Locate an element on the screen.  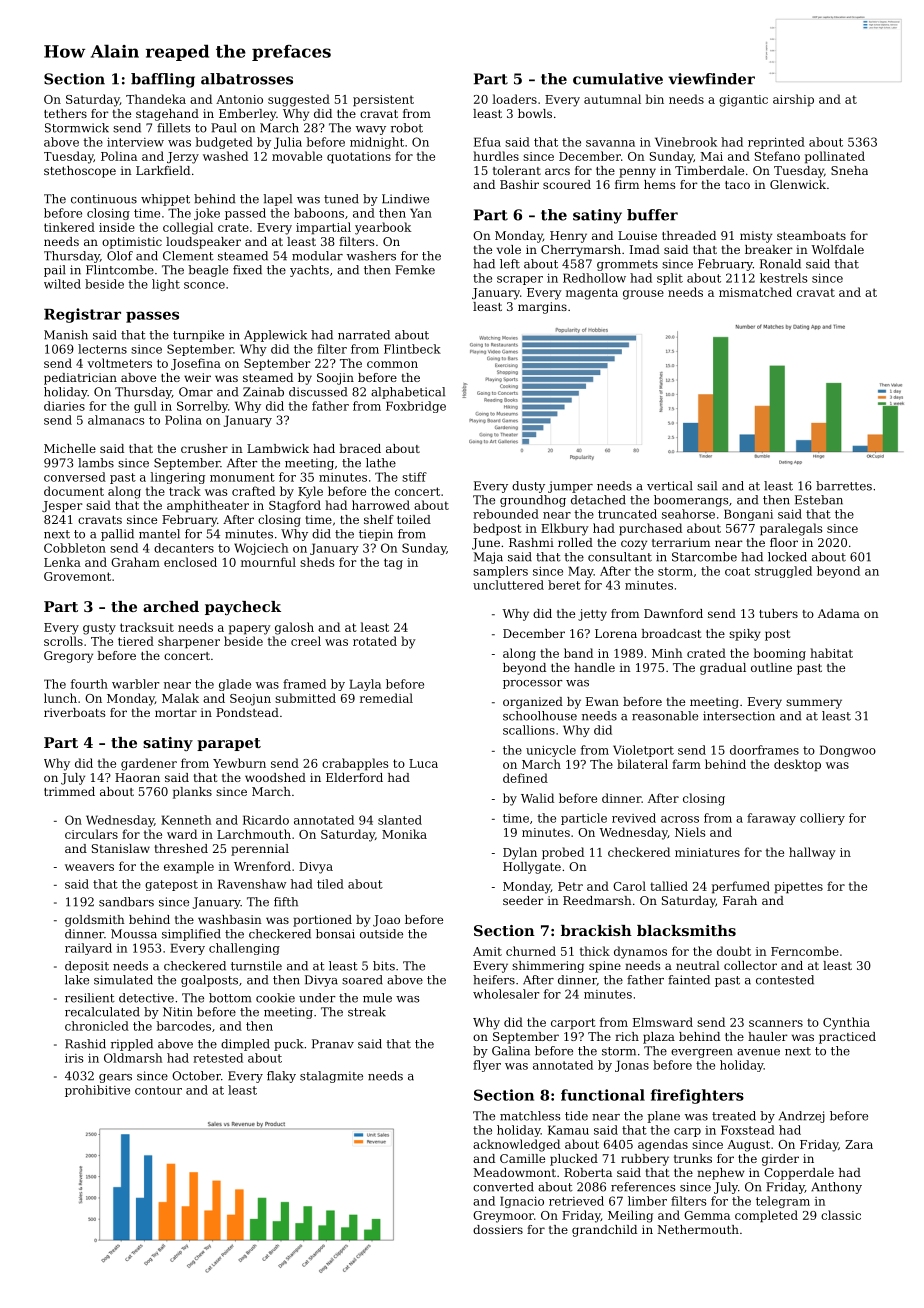
prohibitive is located at coordinates (97, 1091).
